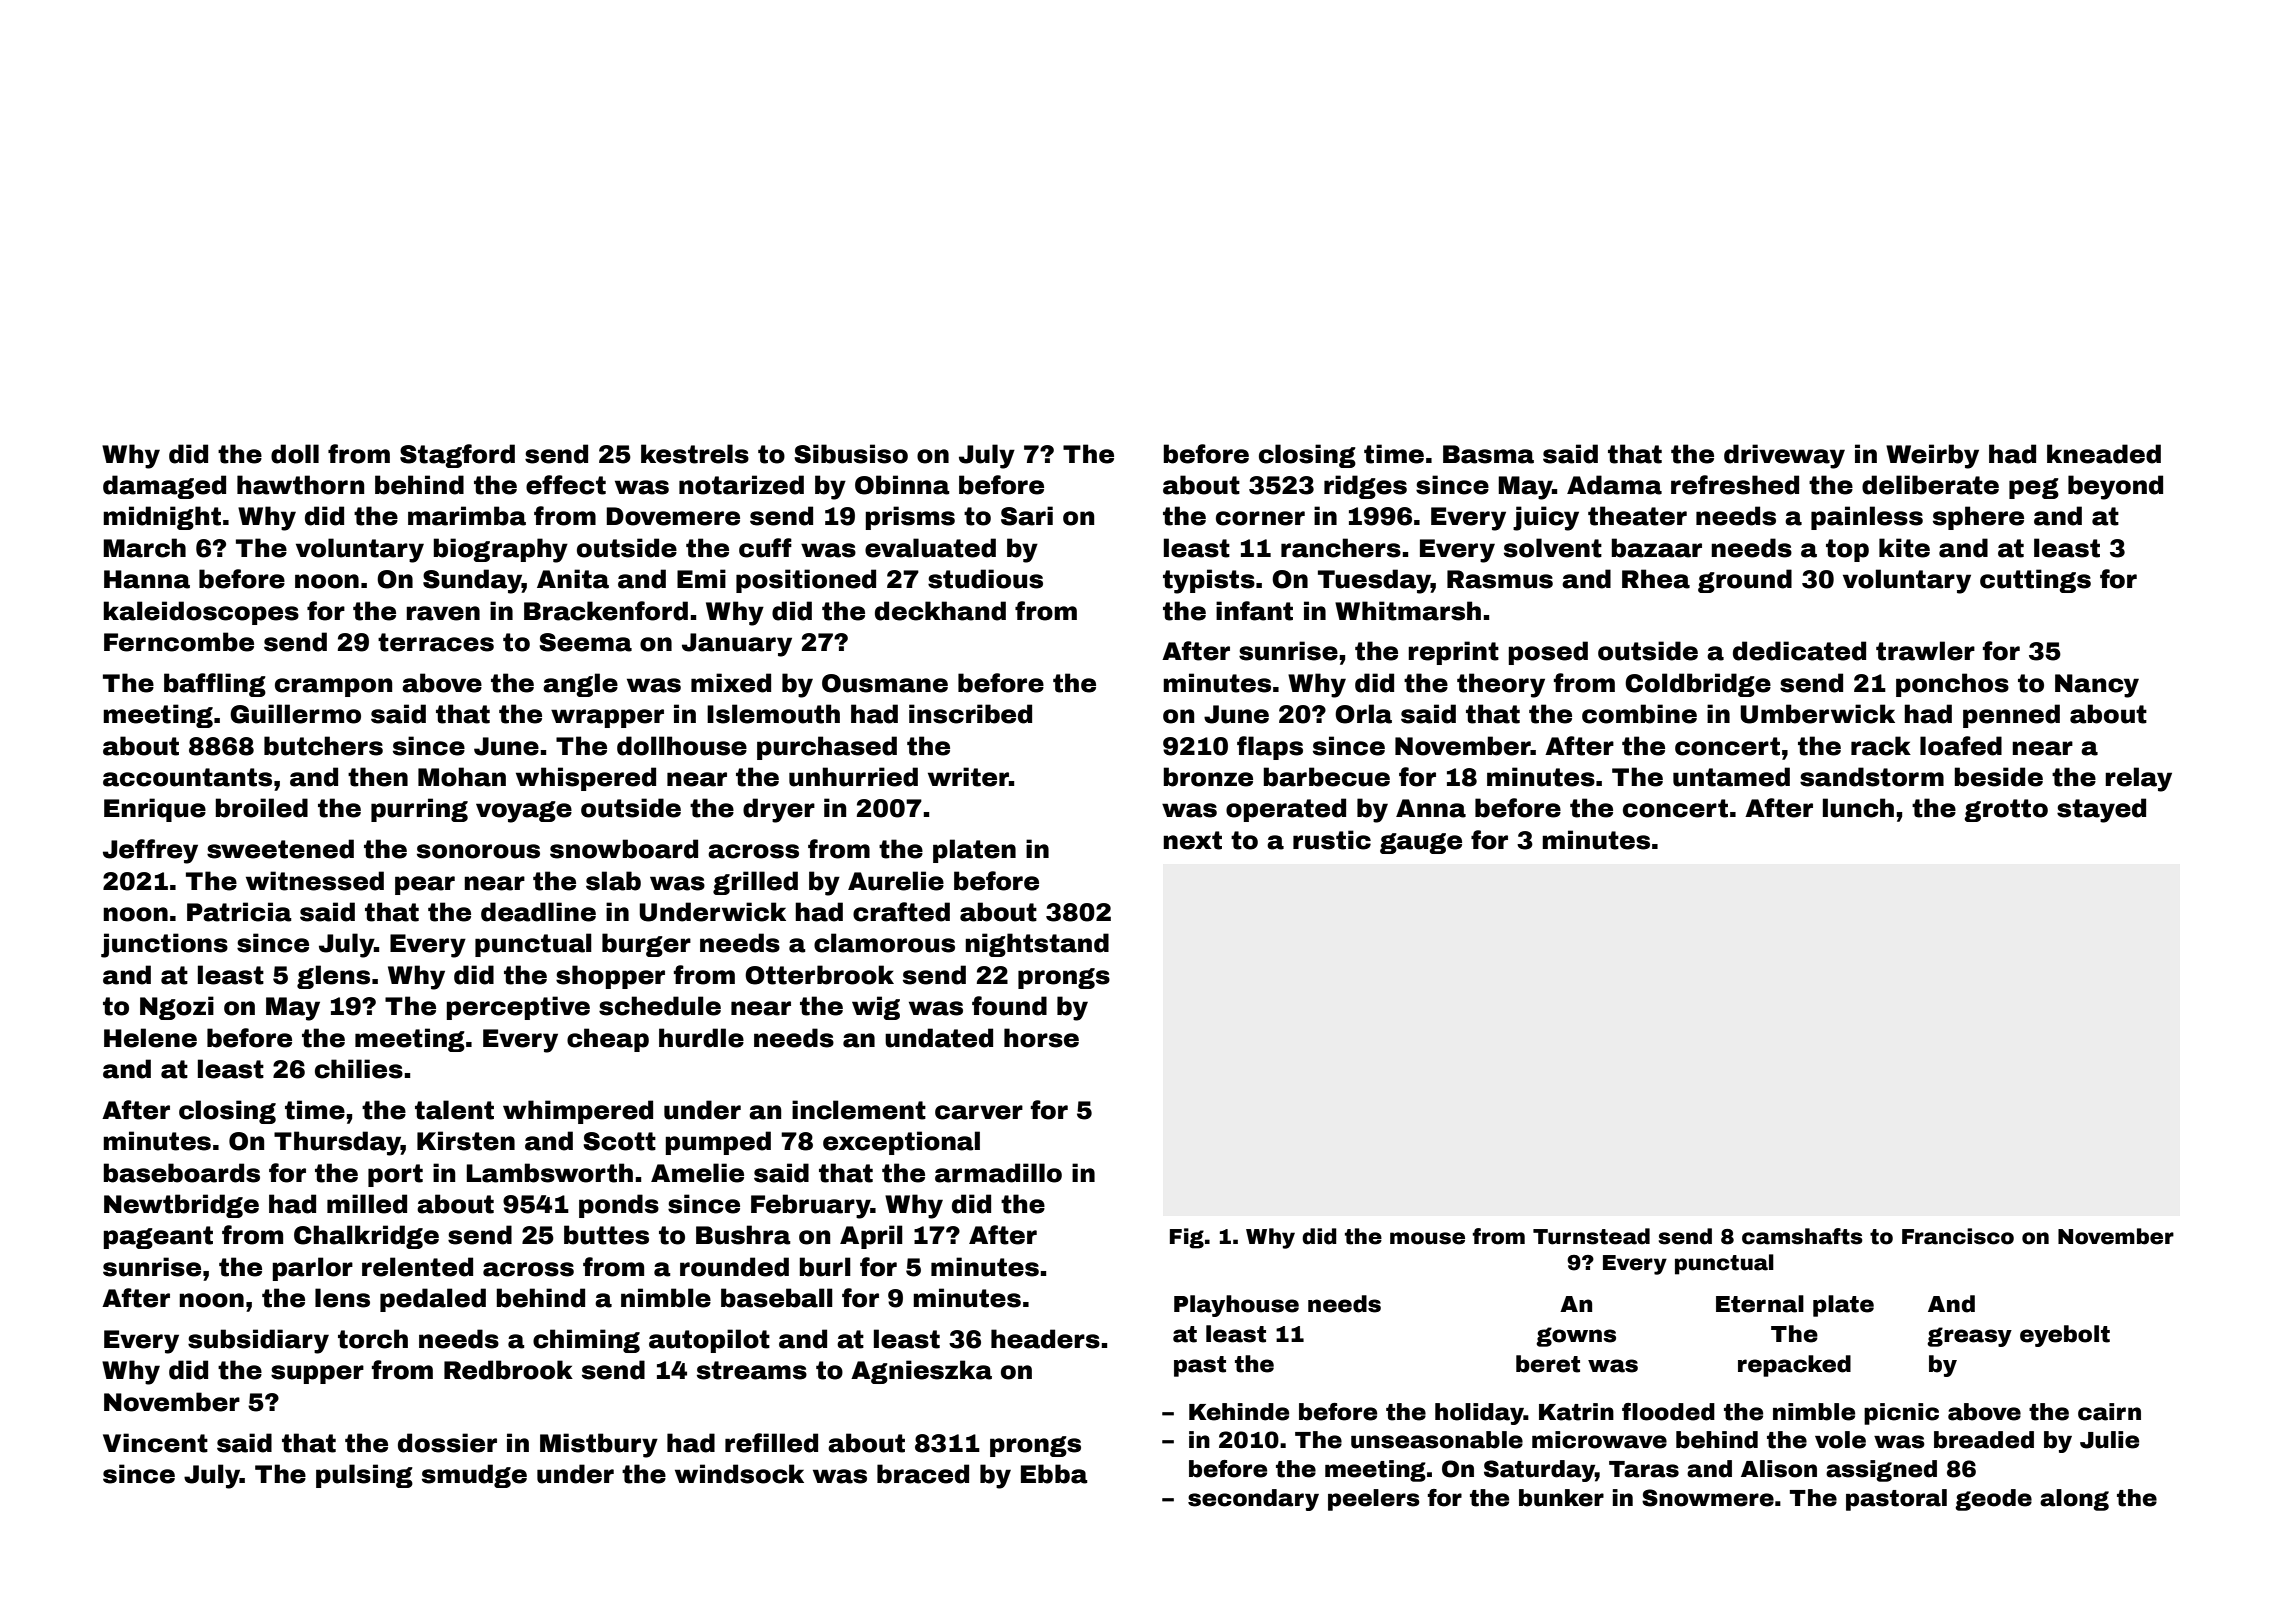  Describe the element at coordinates (417, 1267) in the screenshot. I see `relented` at that location.
